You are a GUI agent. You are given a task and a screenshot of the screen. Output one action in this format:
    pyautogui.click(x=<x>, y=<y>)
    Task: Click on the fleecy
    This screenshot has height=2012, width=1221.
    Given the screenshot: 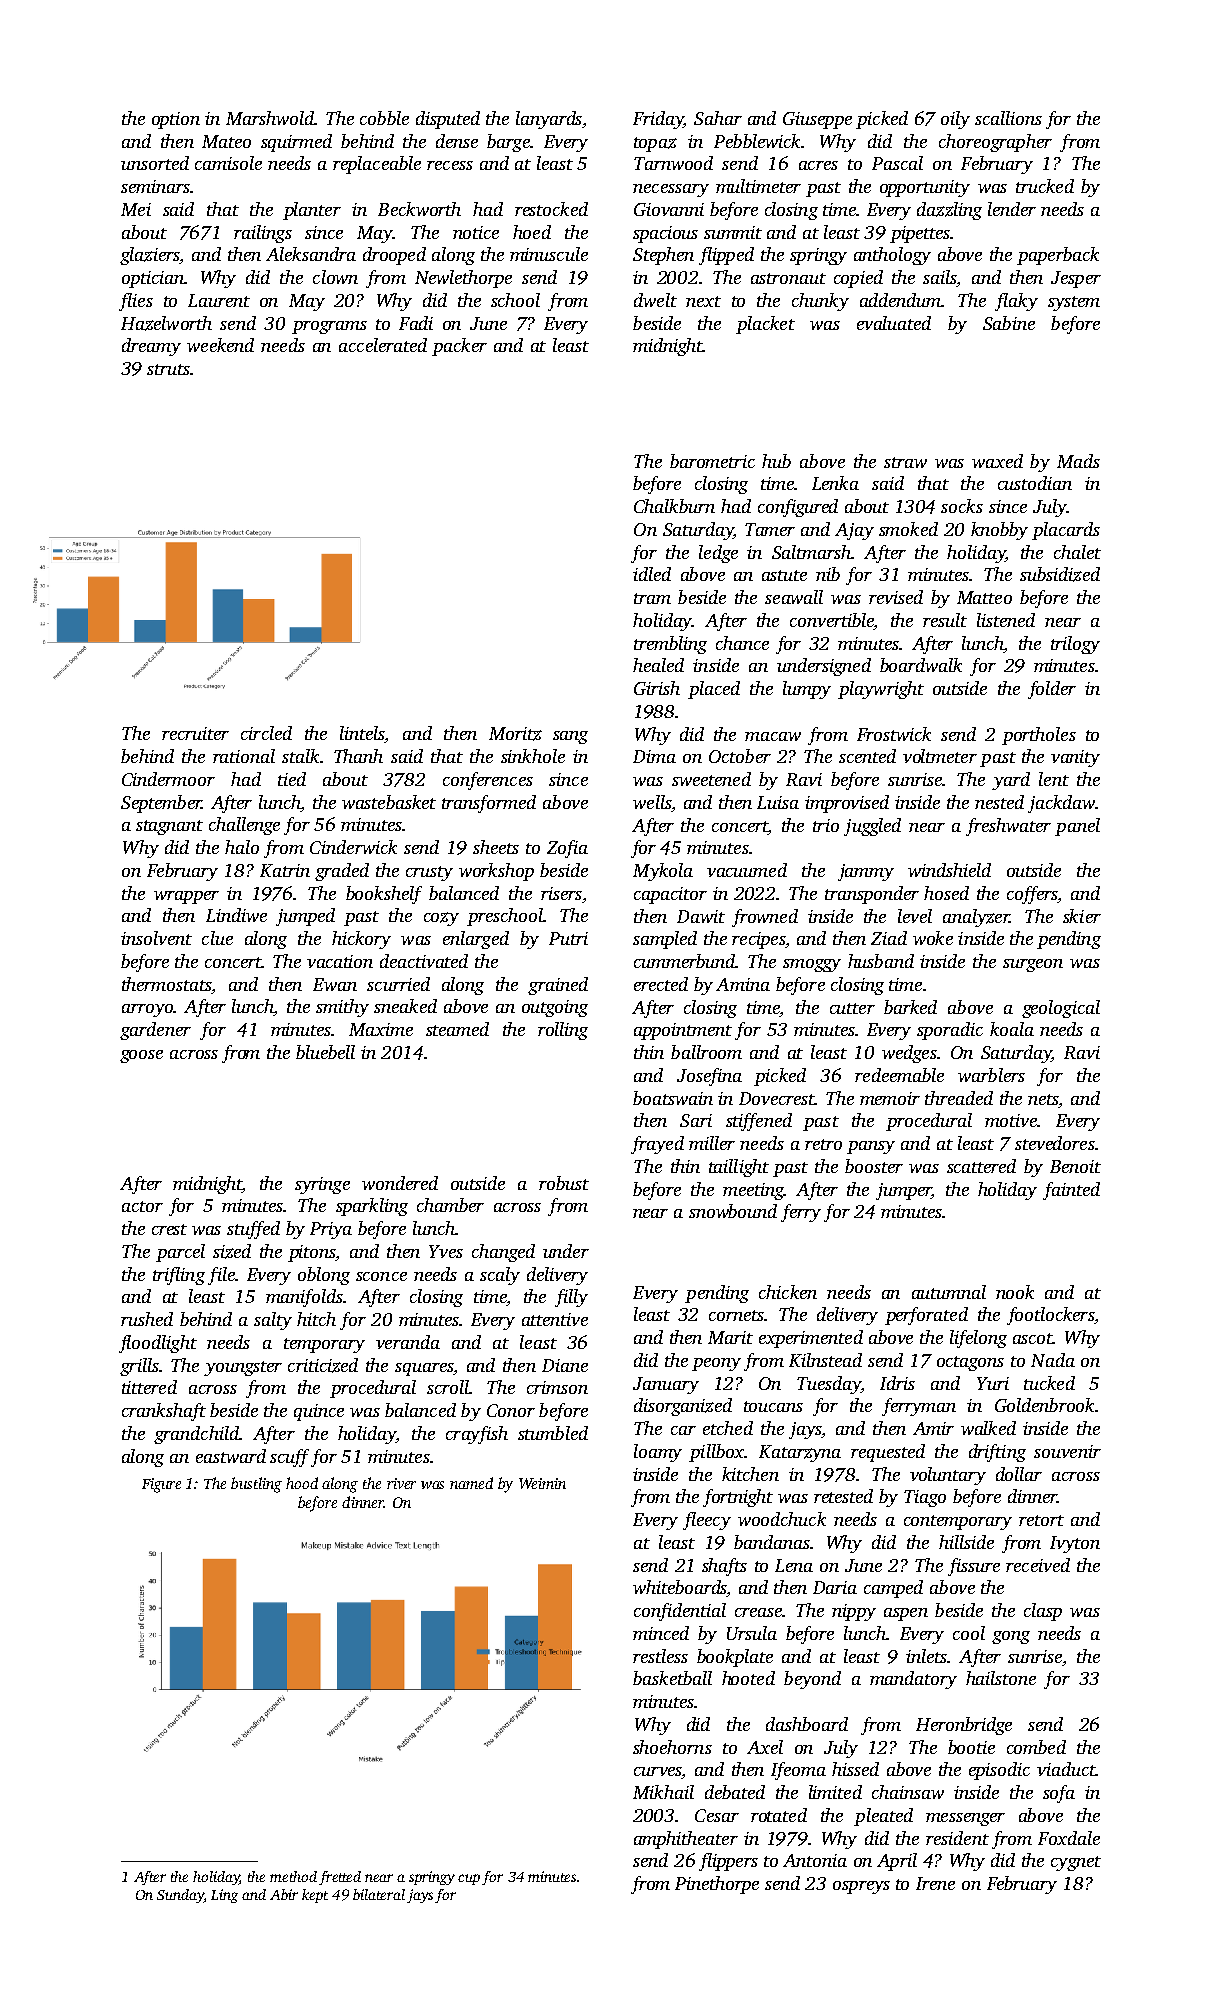 What is the action you would take?
    pyautogui.click(x=707, y=1521)
